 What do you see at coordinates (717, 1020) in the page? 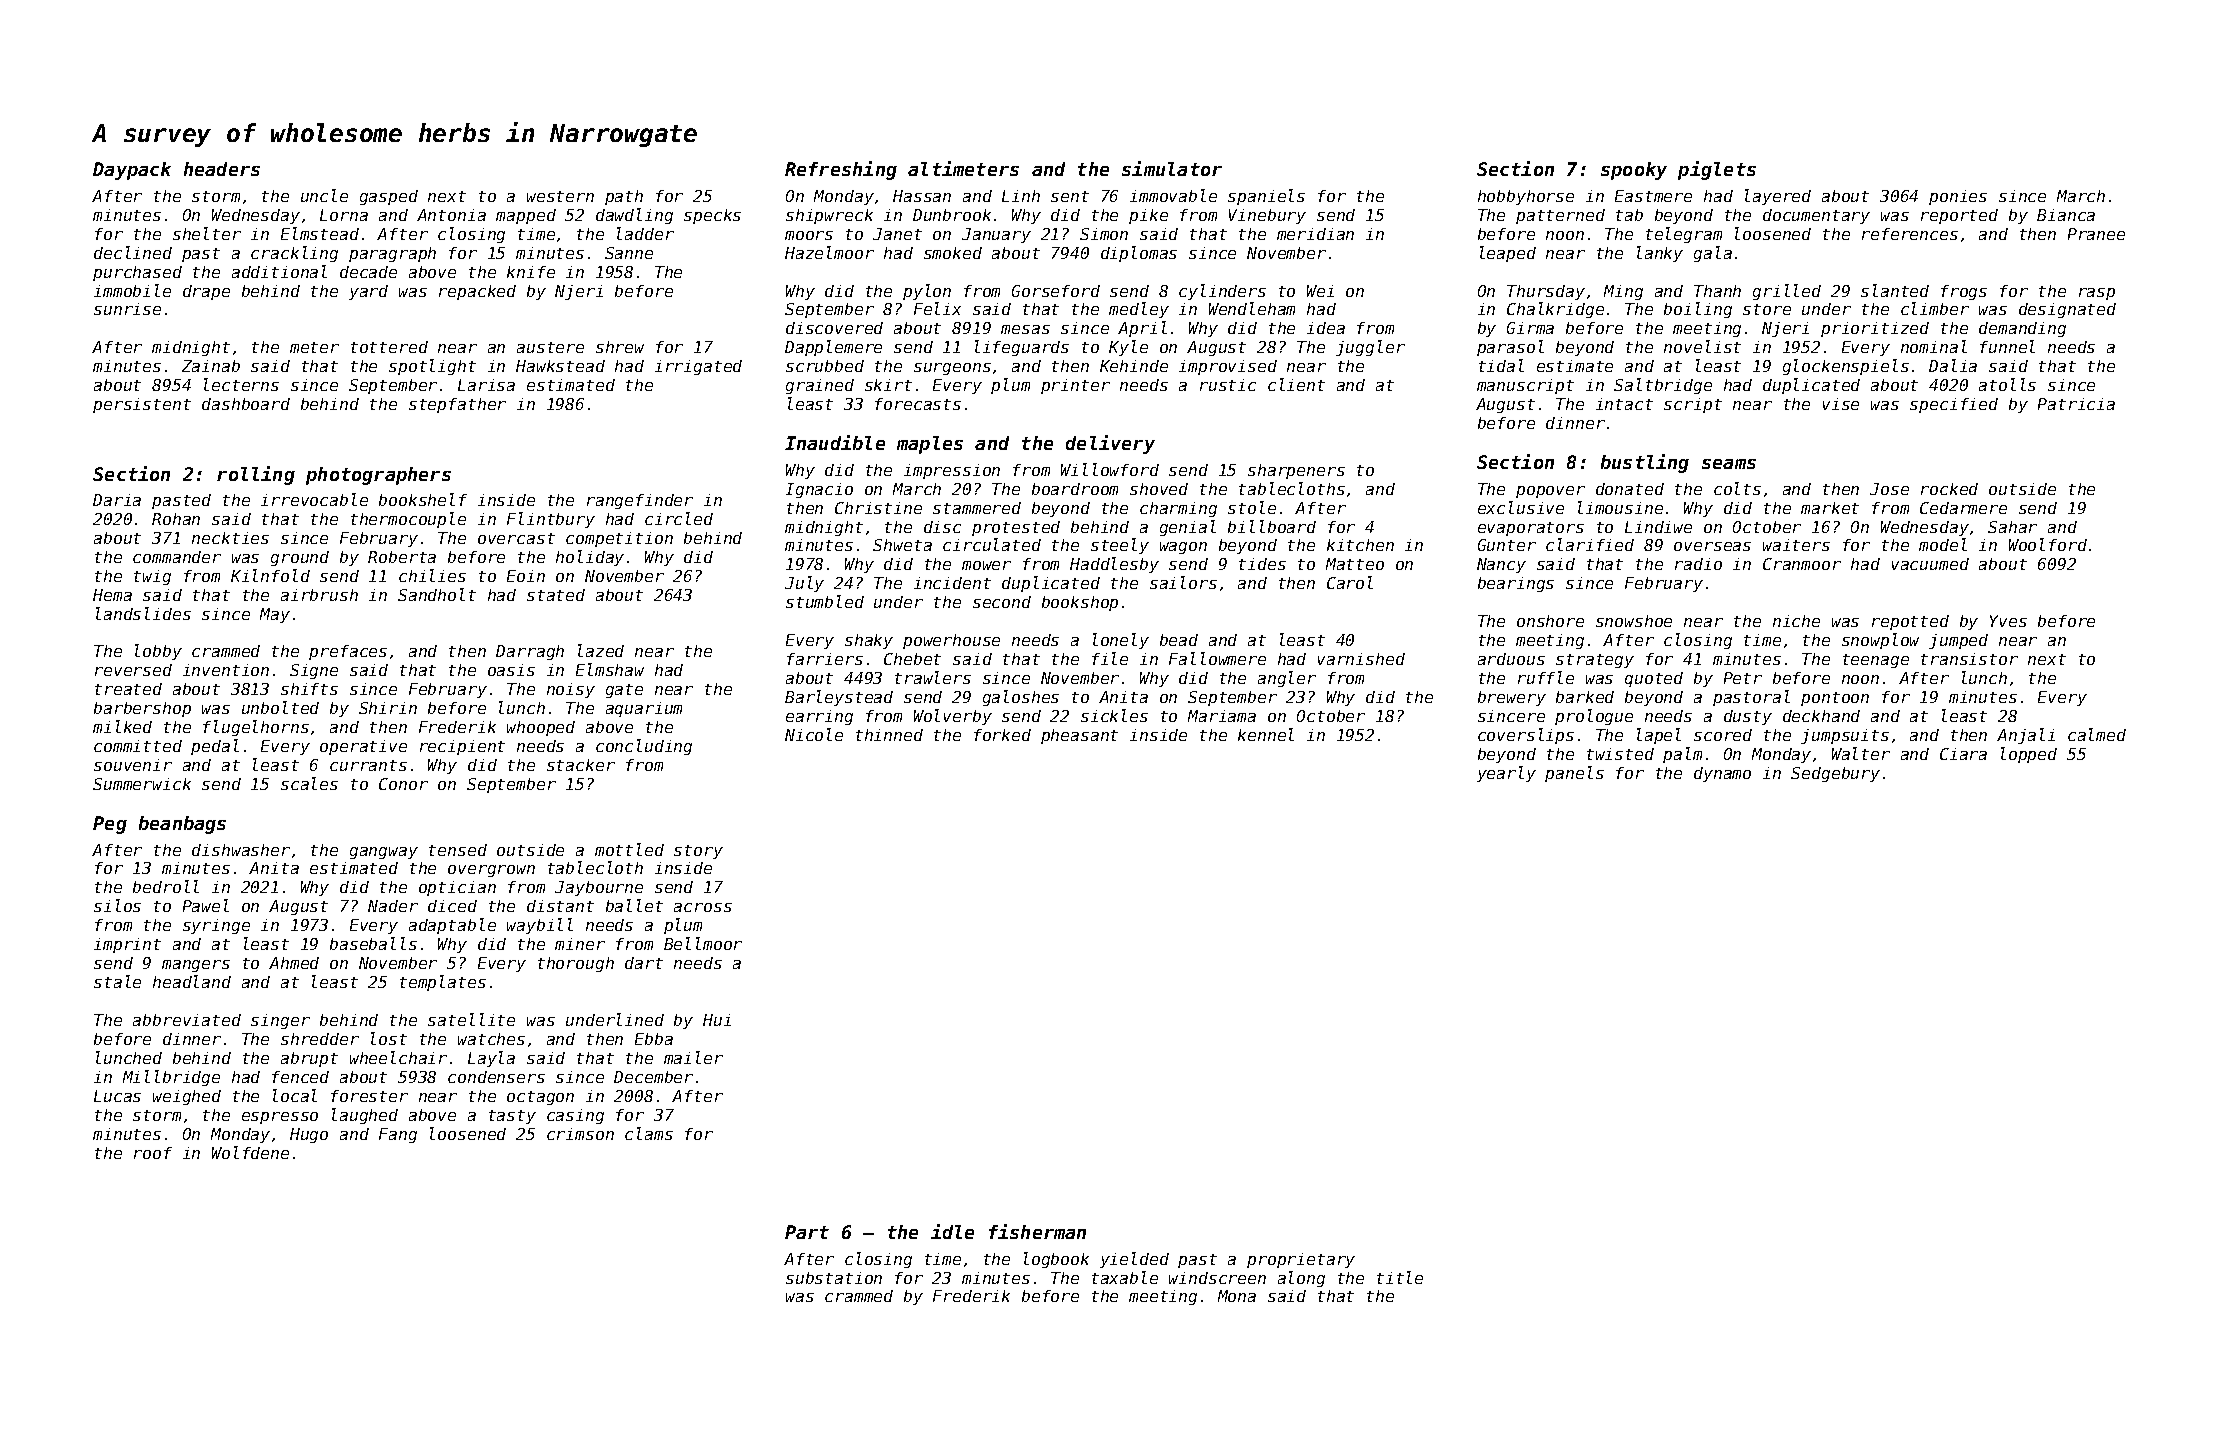
I see `Hui` at bounding box center [717, 1020].
